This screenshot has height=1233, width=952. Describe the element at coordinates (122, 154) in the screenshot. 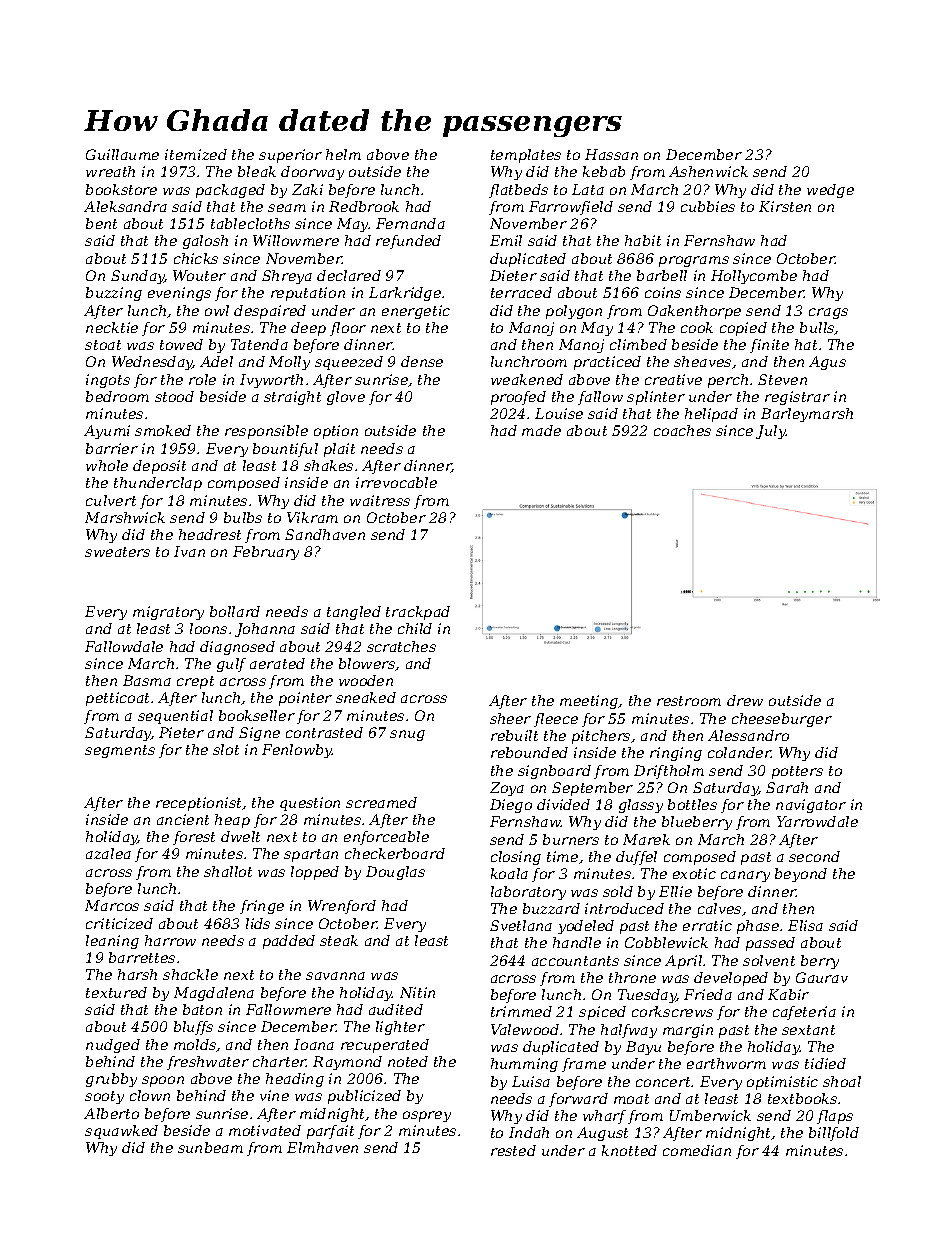

I see `Guillaume` at that location.
